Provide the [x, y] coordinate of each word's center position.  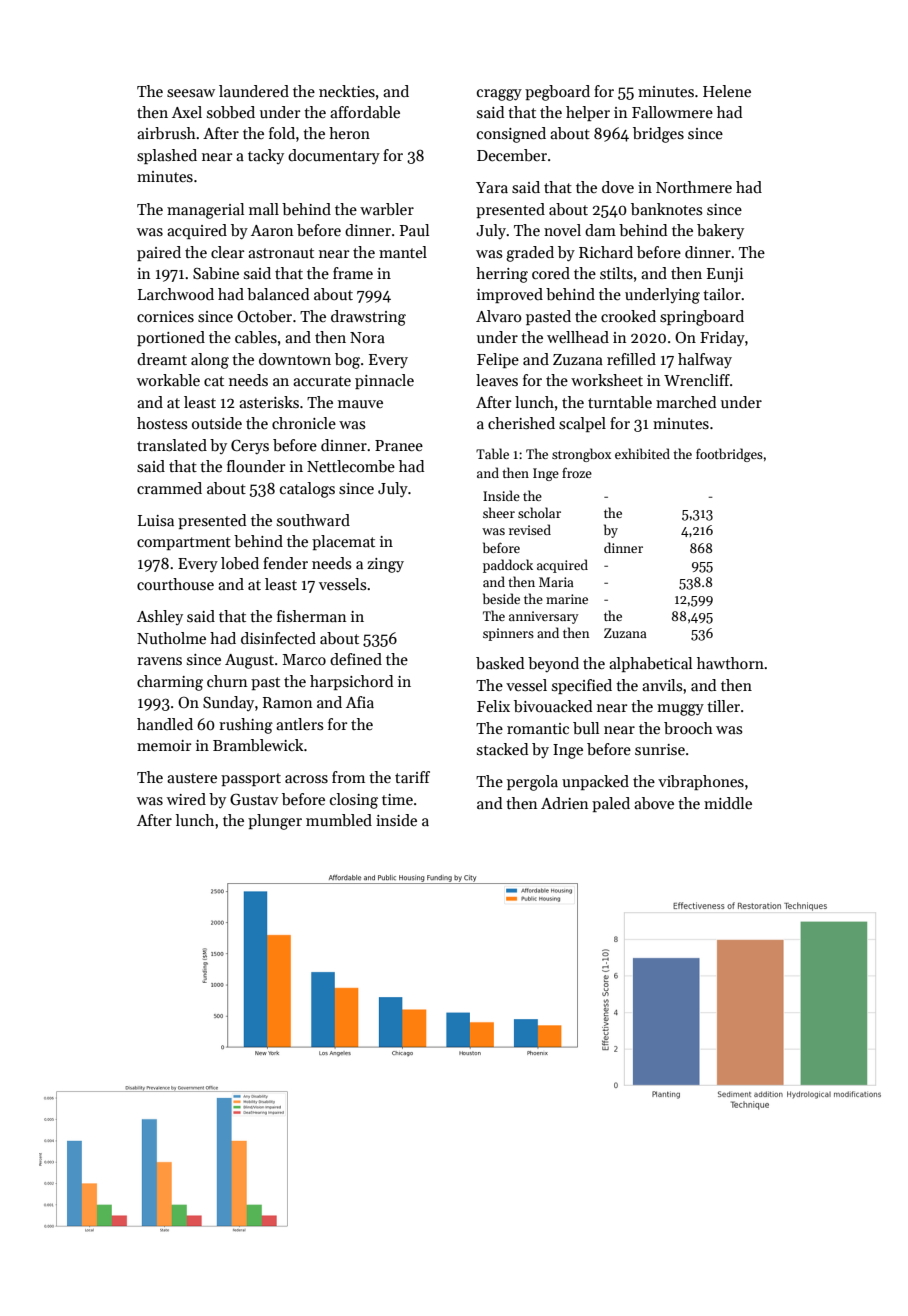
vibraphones [701, 782]
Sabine [216, 273]
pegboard [557, 93]
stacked [502, 749]
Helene [727, 91]
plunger [275, 822]
